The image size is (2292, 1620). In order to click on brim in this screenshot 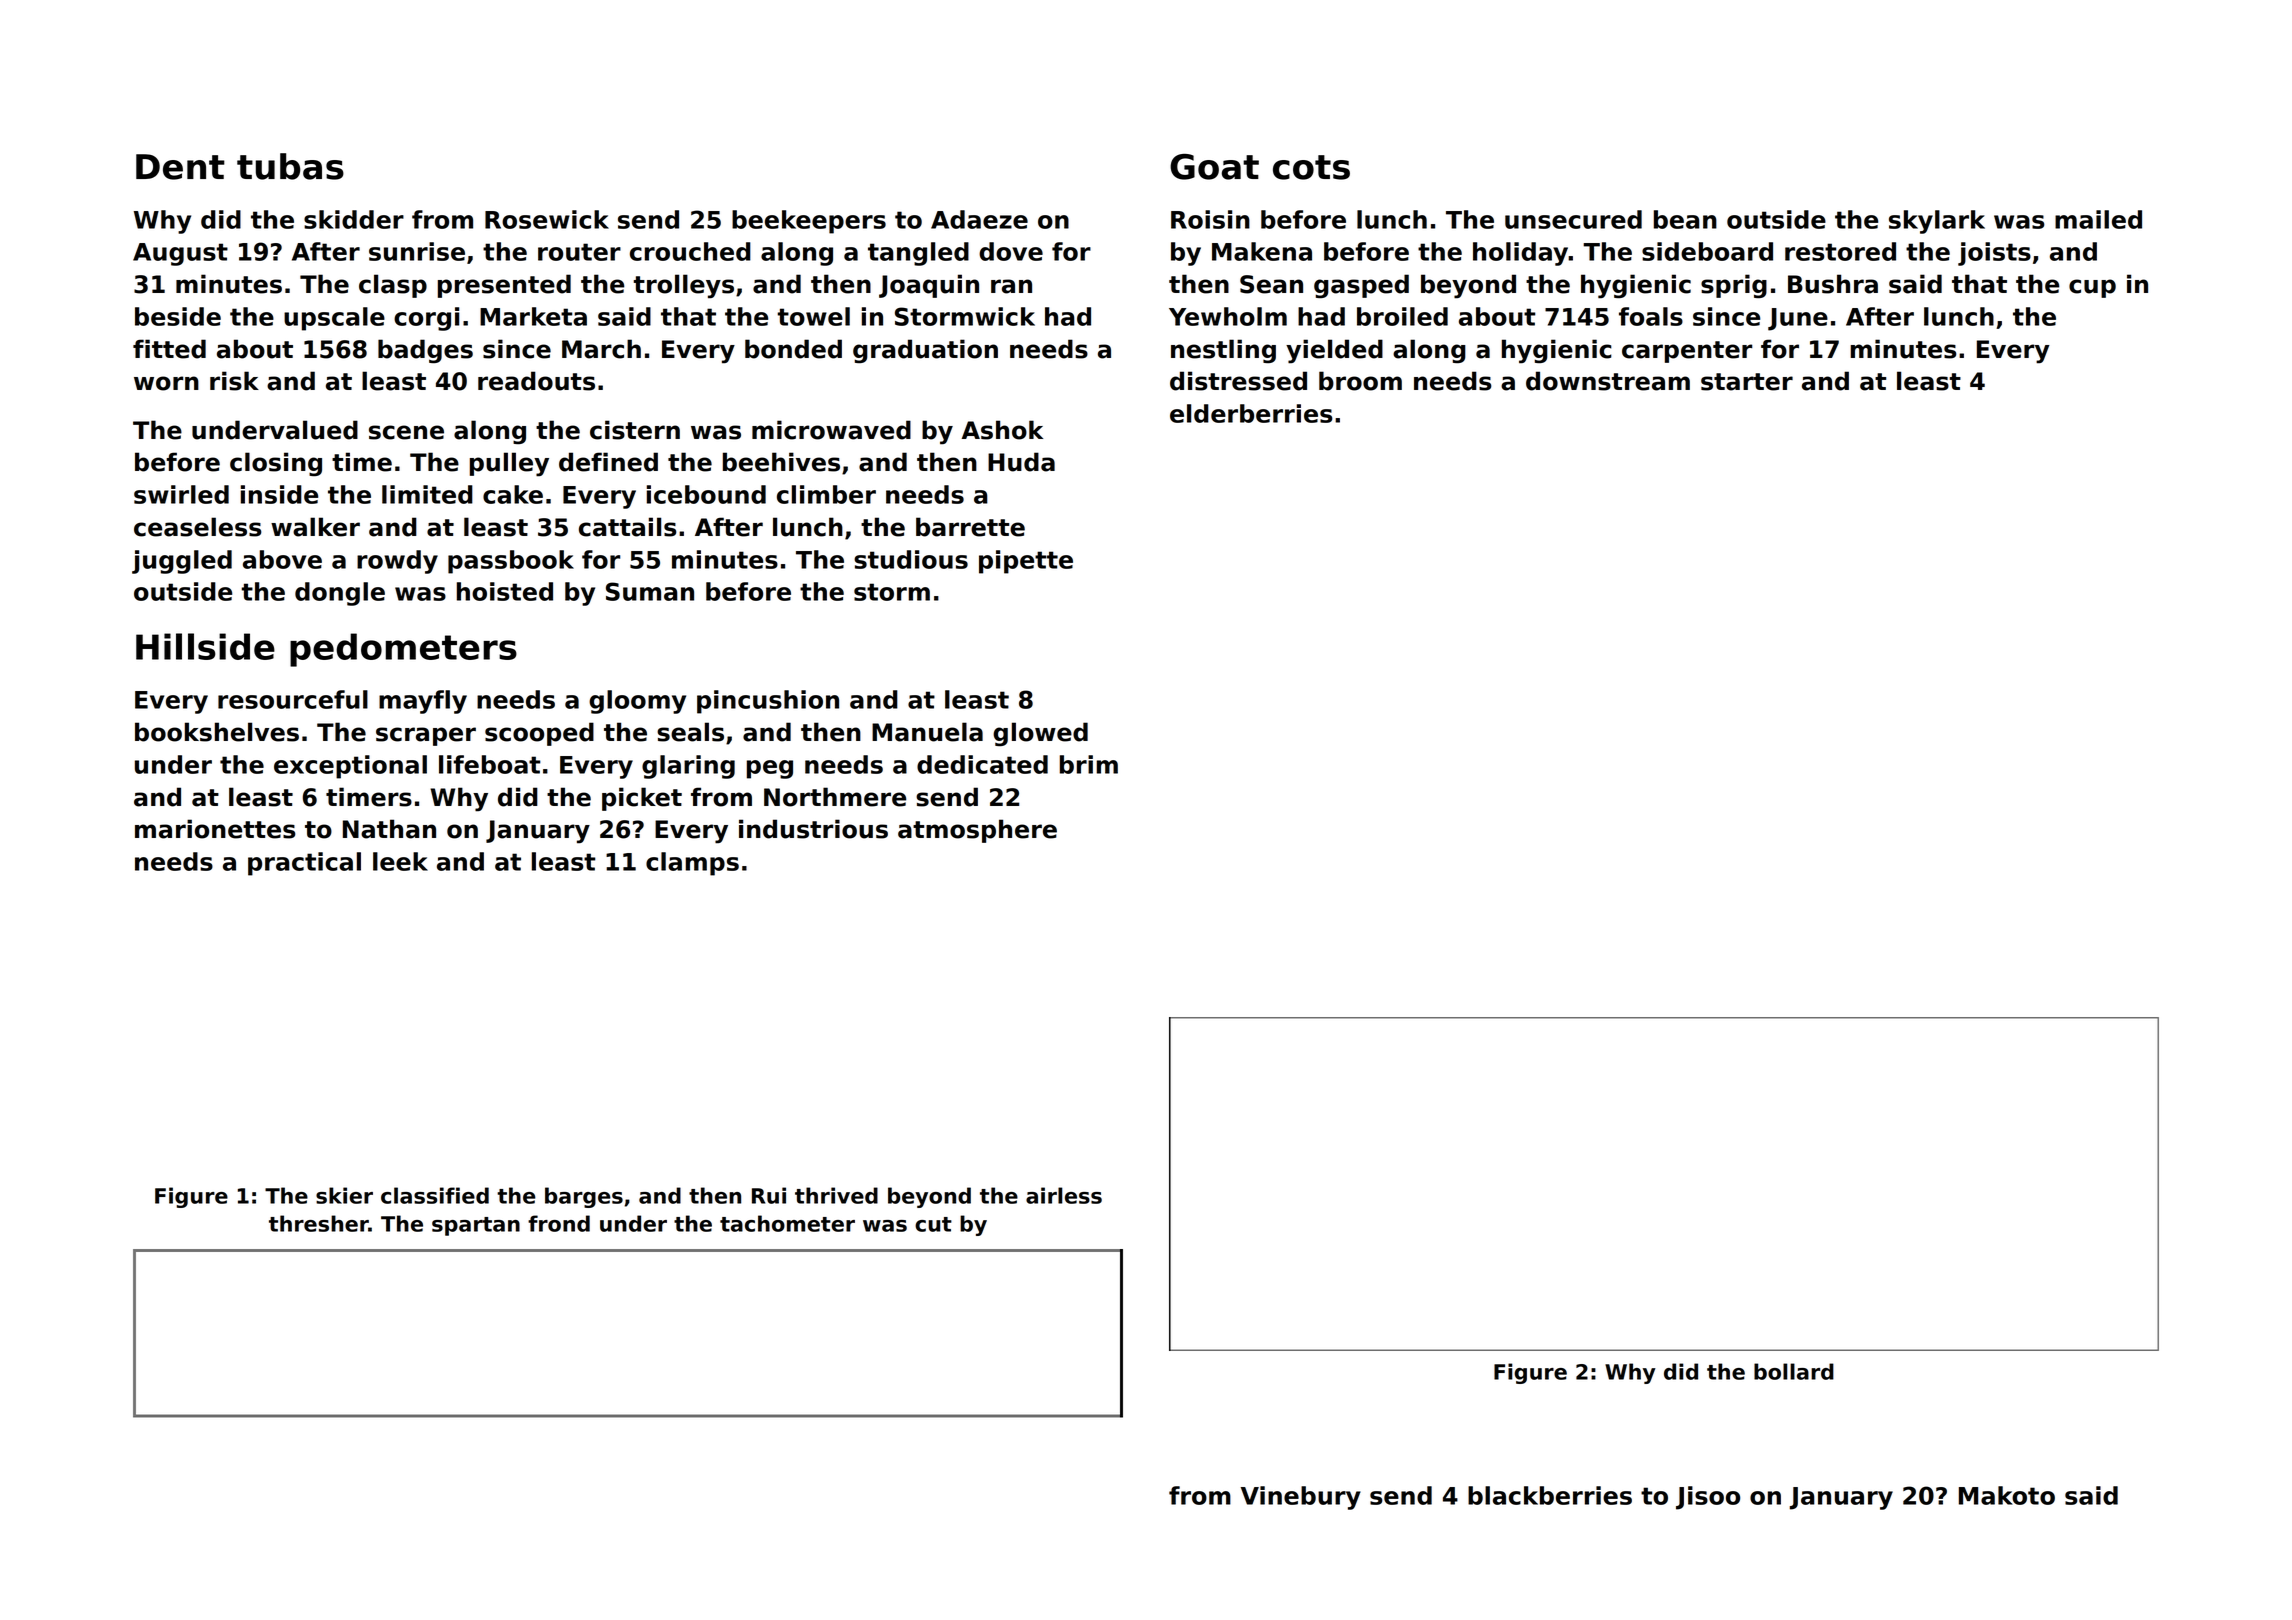, I will do `click(1089, 764)`.
